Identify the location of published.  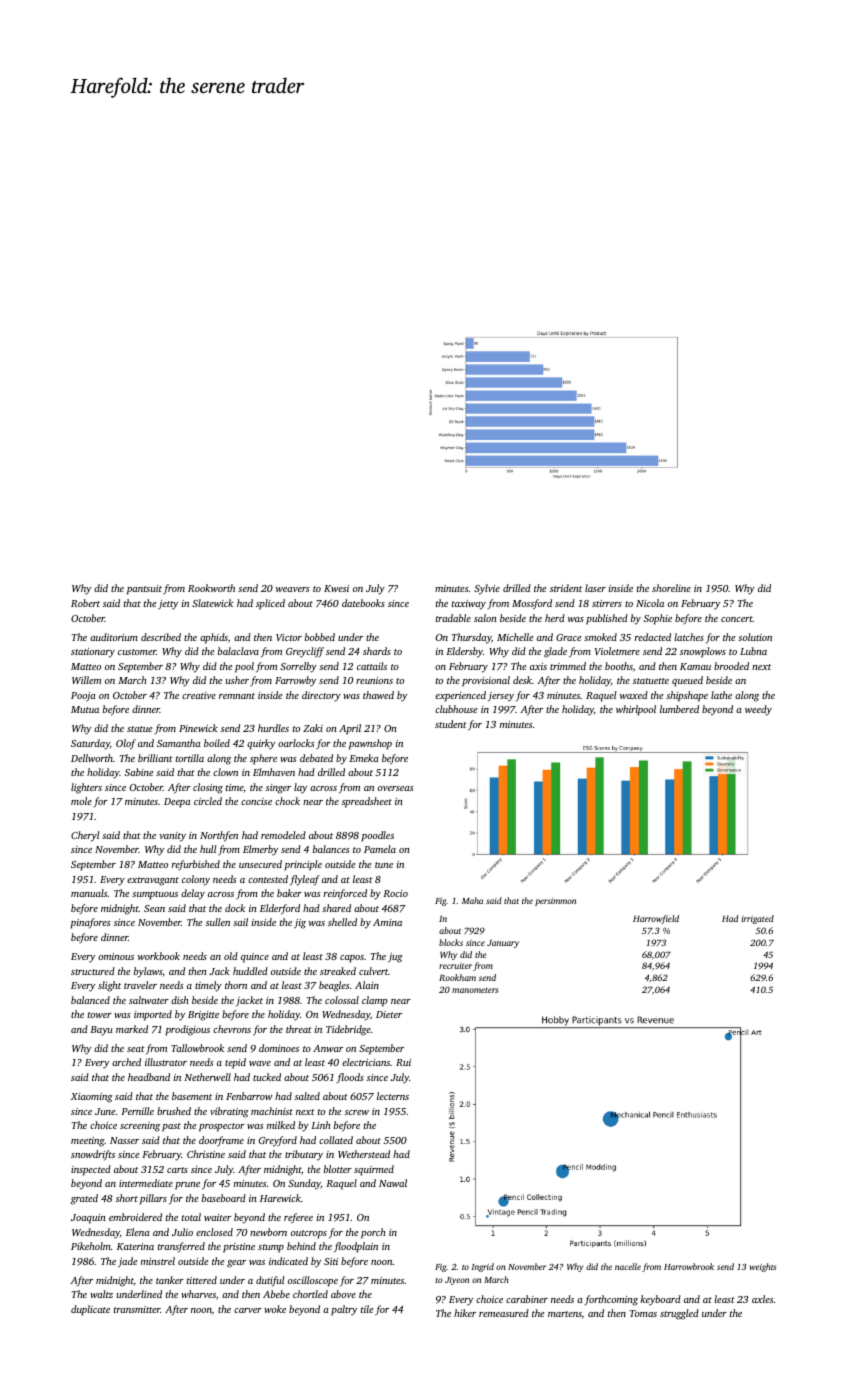
(607, 619).
